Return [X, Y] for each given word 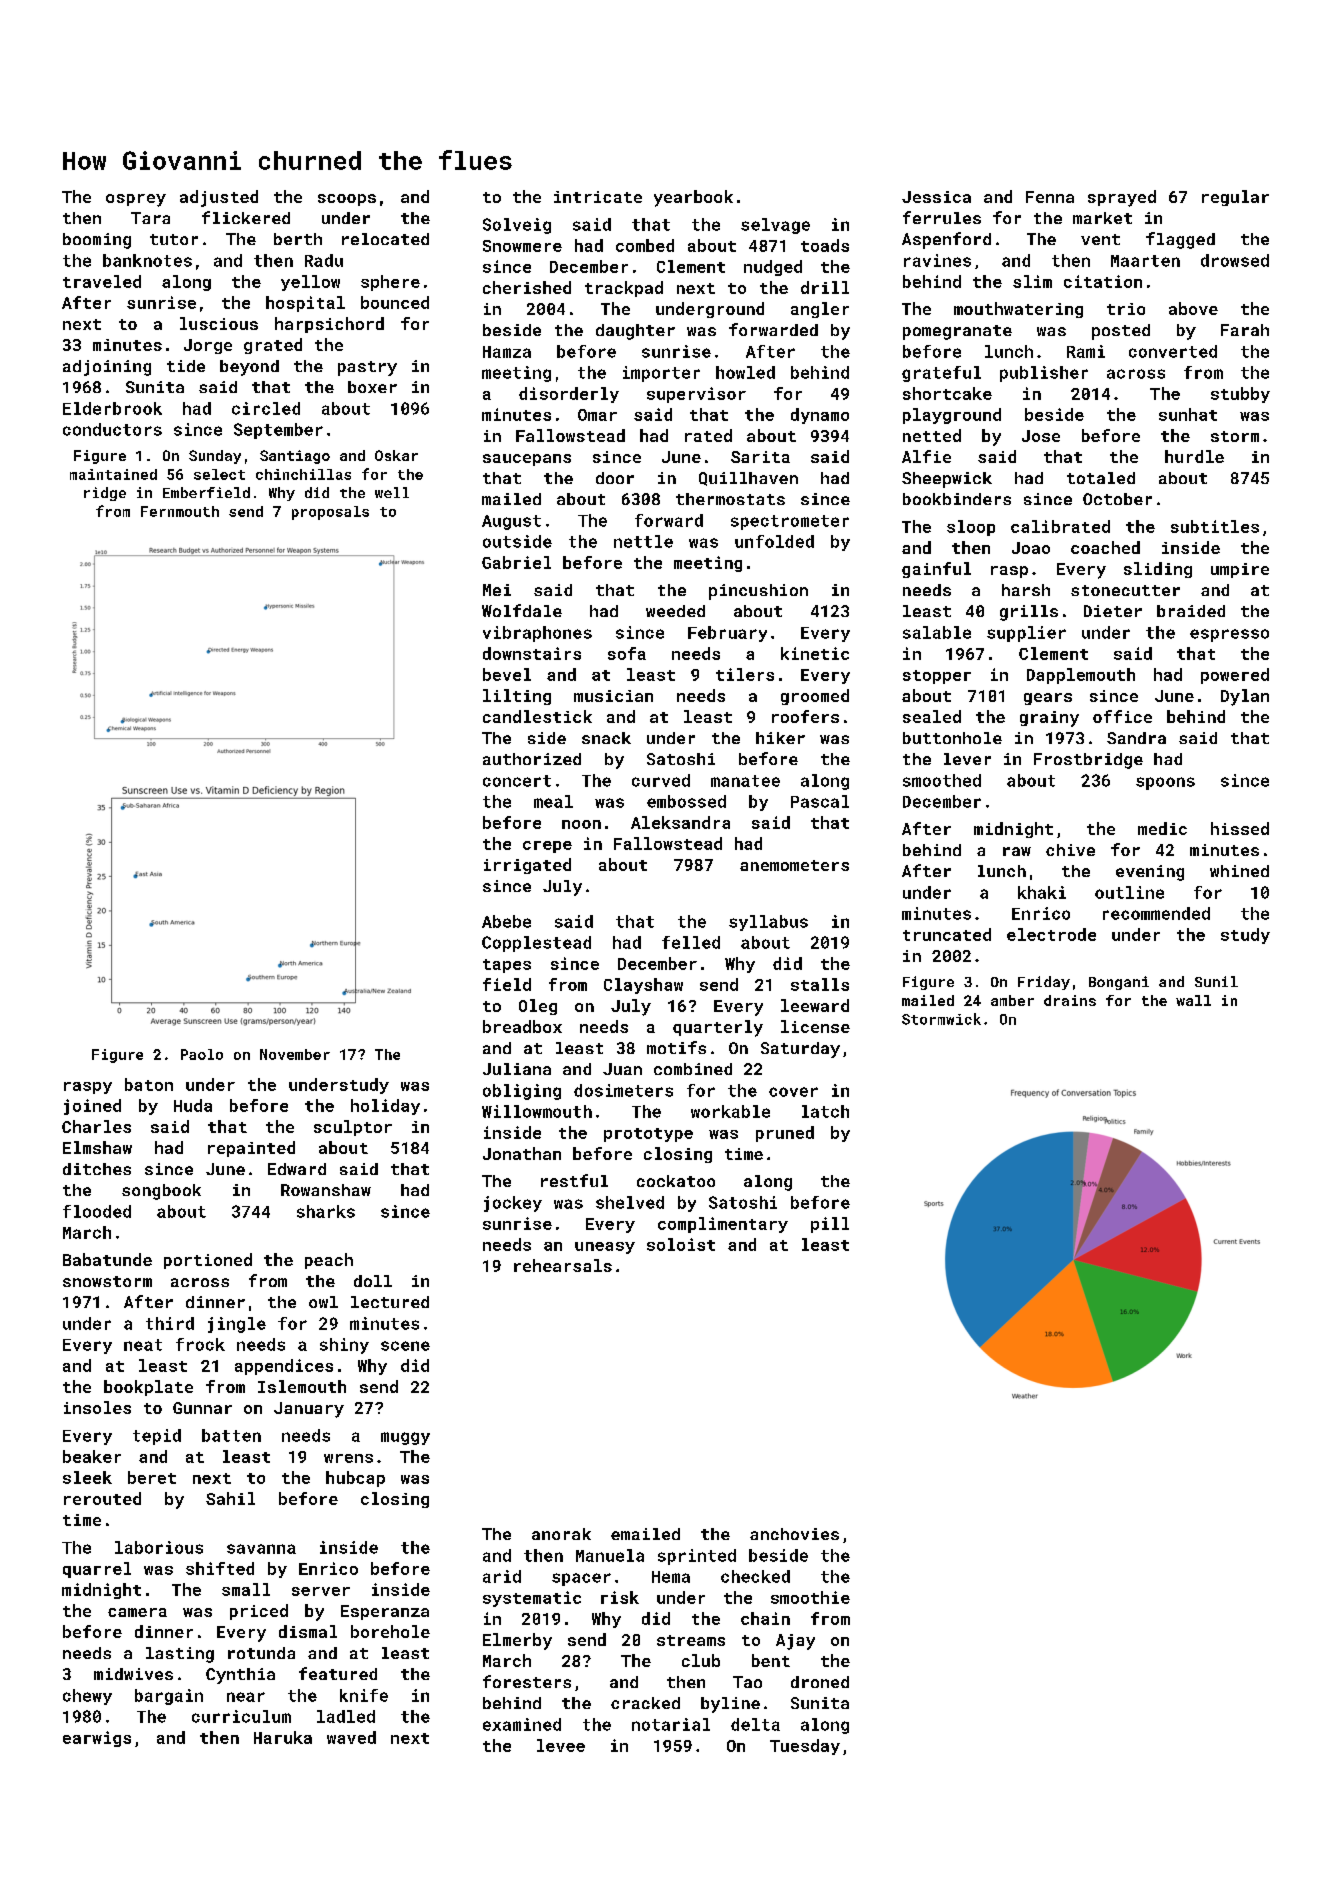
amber [1012, 1000]
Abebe [506, 921]
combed [645, 245]
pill [830, 1225]
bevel [507, 674]
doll [373, 1281]
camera [137, 1612]
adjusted [219, 198]
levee [561, 1745]
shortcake [947, 393]
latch [825, 1111]
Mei [497, 590]
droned [820, 1682]
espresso [1229, 635]
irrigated [527, 866]
